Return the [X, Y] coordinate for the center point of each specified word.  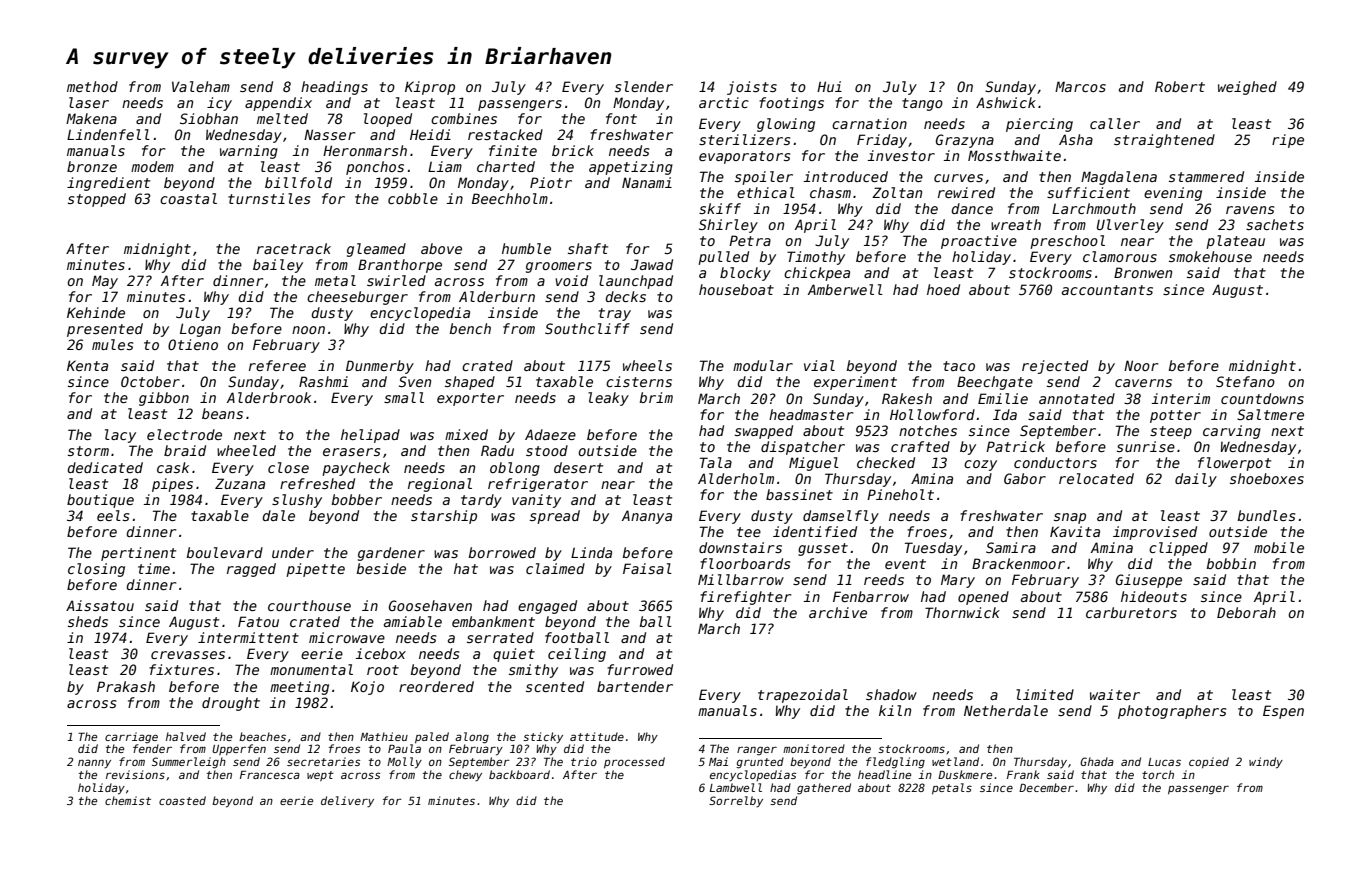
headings [334, 88]
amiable [413, 621]
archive [838, 612]
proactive [979, 242]
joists [752, 88]
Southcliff [587, 328]
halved [186, 736]
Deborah [1246, 612]
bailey [278, 266]
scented [555, 686]
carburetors [1131, 612]
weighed [1247, 88]
